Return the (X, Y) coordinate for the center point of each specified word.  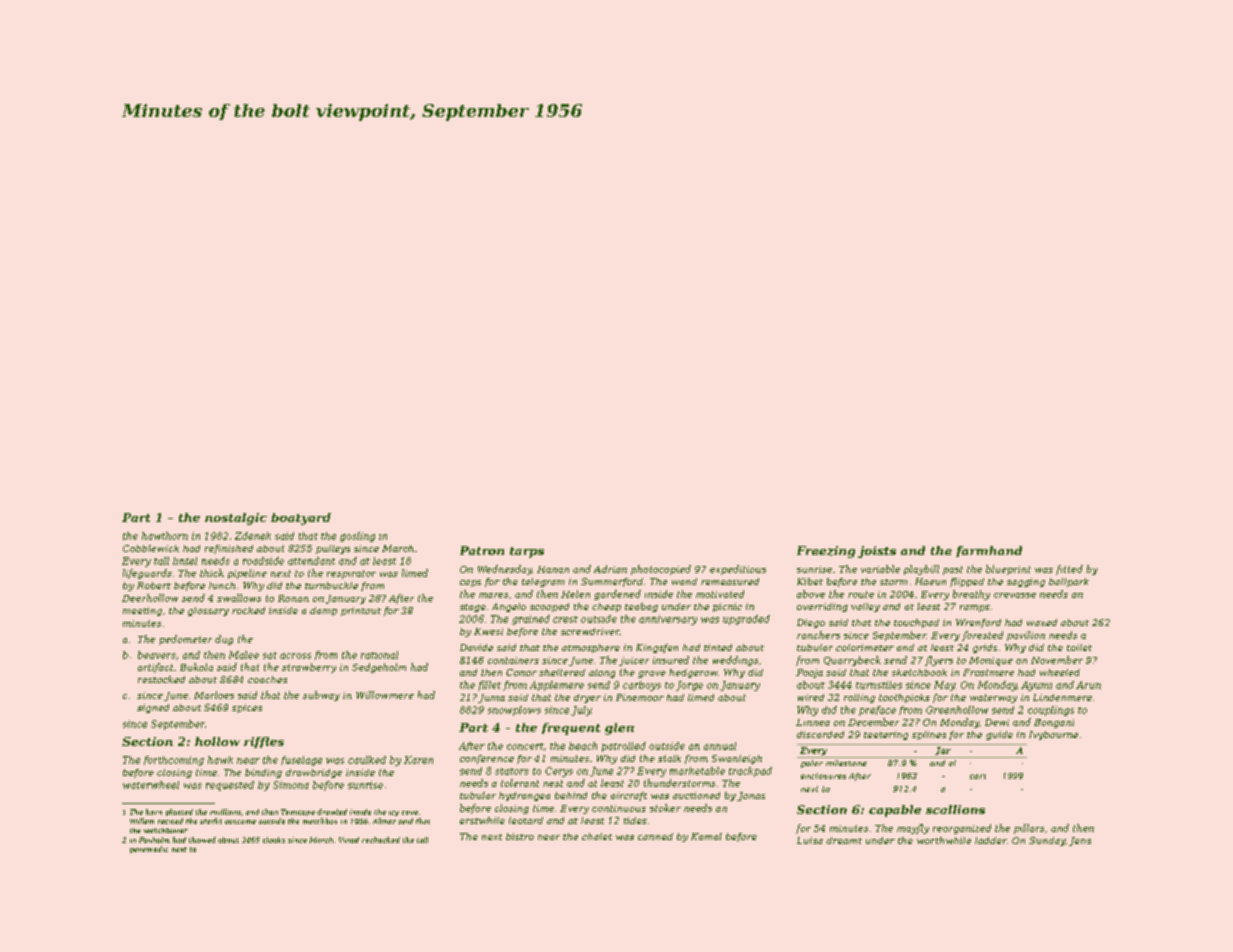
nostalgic (236, 519)
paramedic (149, 849)
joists (877, 552)
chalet (597, 836)
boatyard (301, 519)
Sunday (1047, 841)
